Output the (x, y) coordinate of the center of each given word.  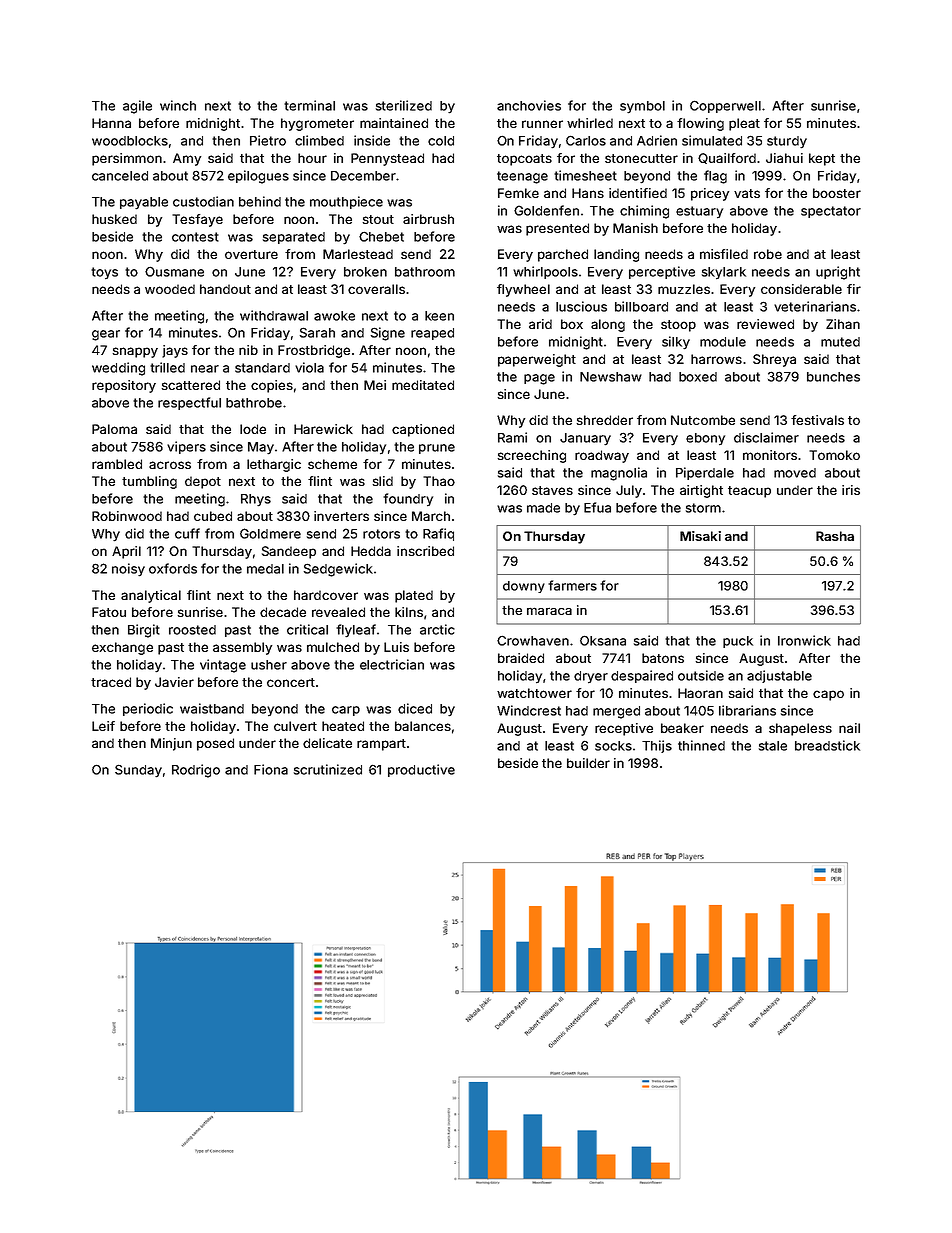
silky (676, 343)
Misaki (700, 536)
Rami (512, 437)
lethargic (274, 465)
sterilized (404, 105)
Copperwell (725, 106)
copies (272, 386)
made (543, 508)
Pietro (268, 140)
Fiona (271, 769)
